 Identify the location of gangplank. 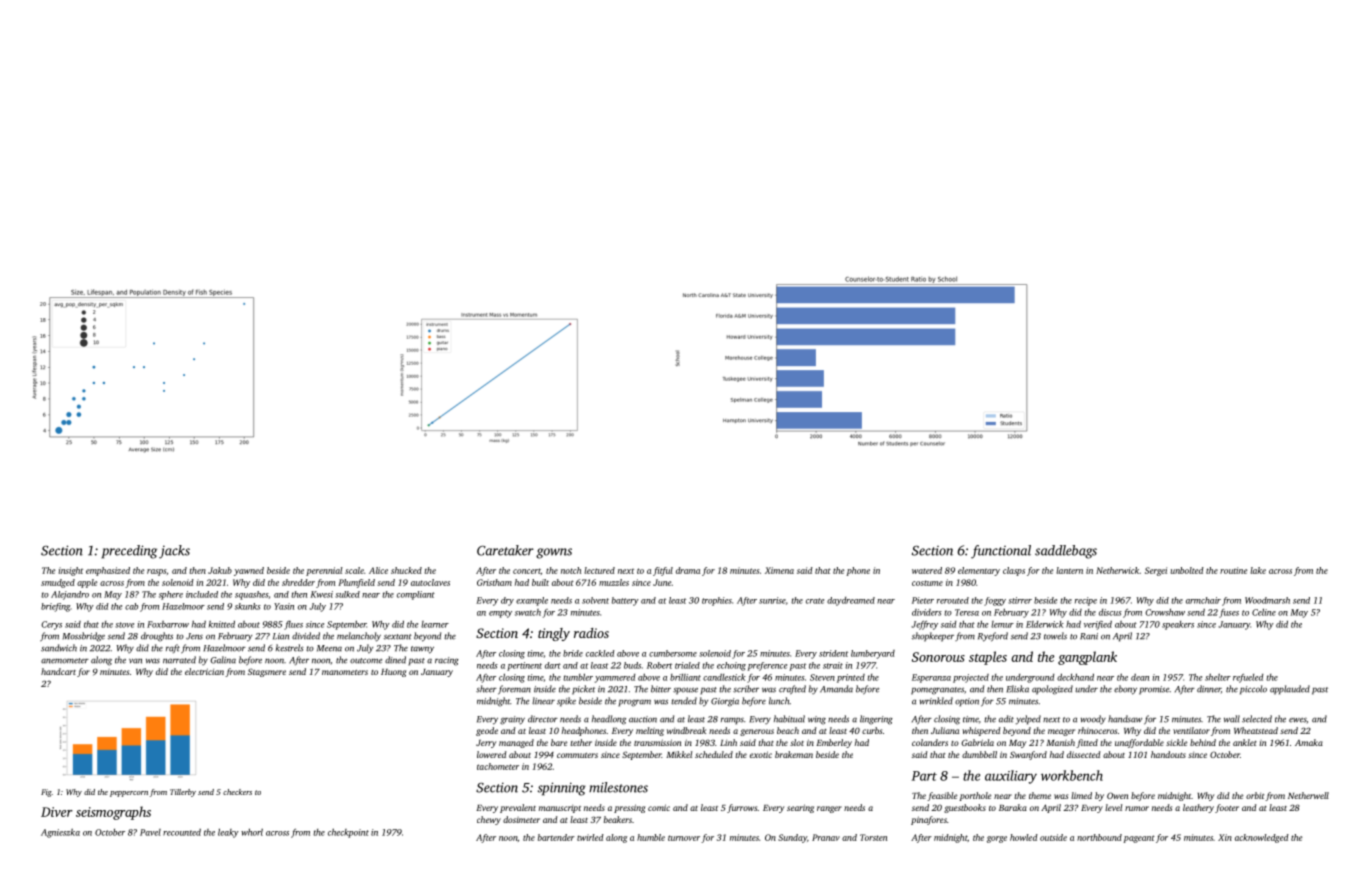
(1087, 658).
